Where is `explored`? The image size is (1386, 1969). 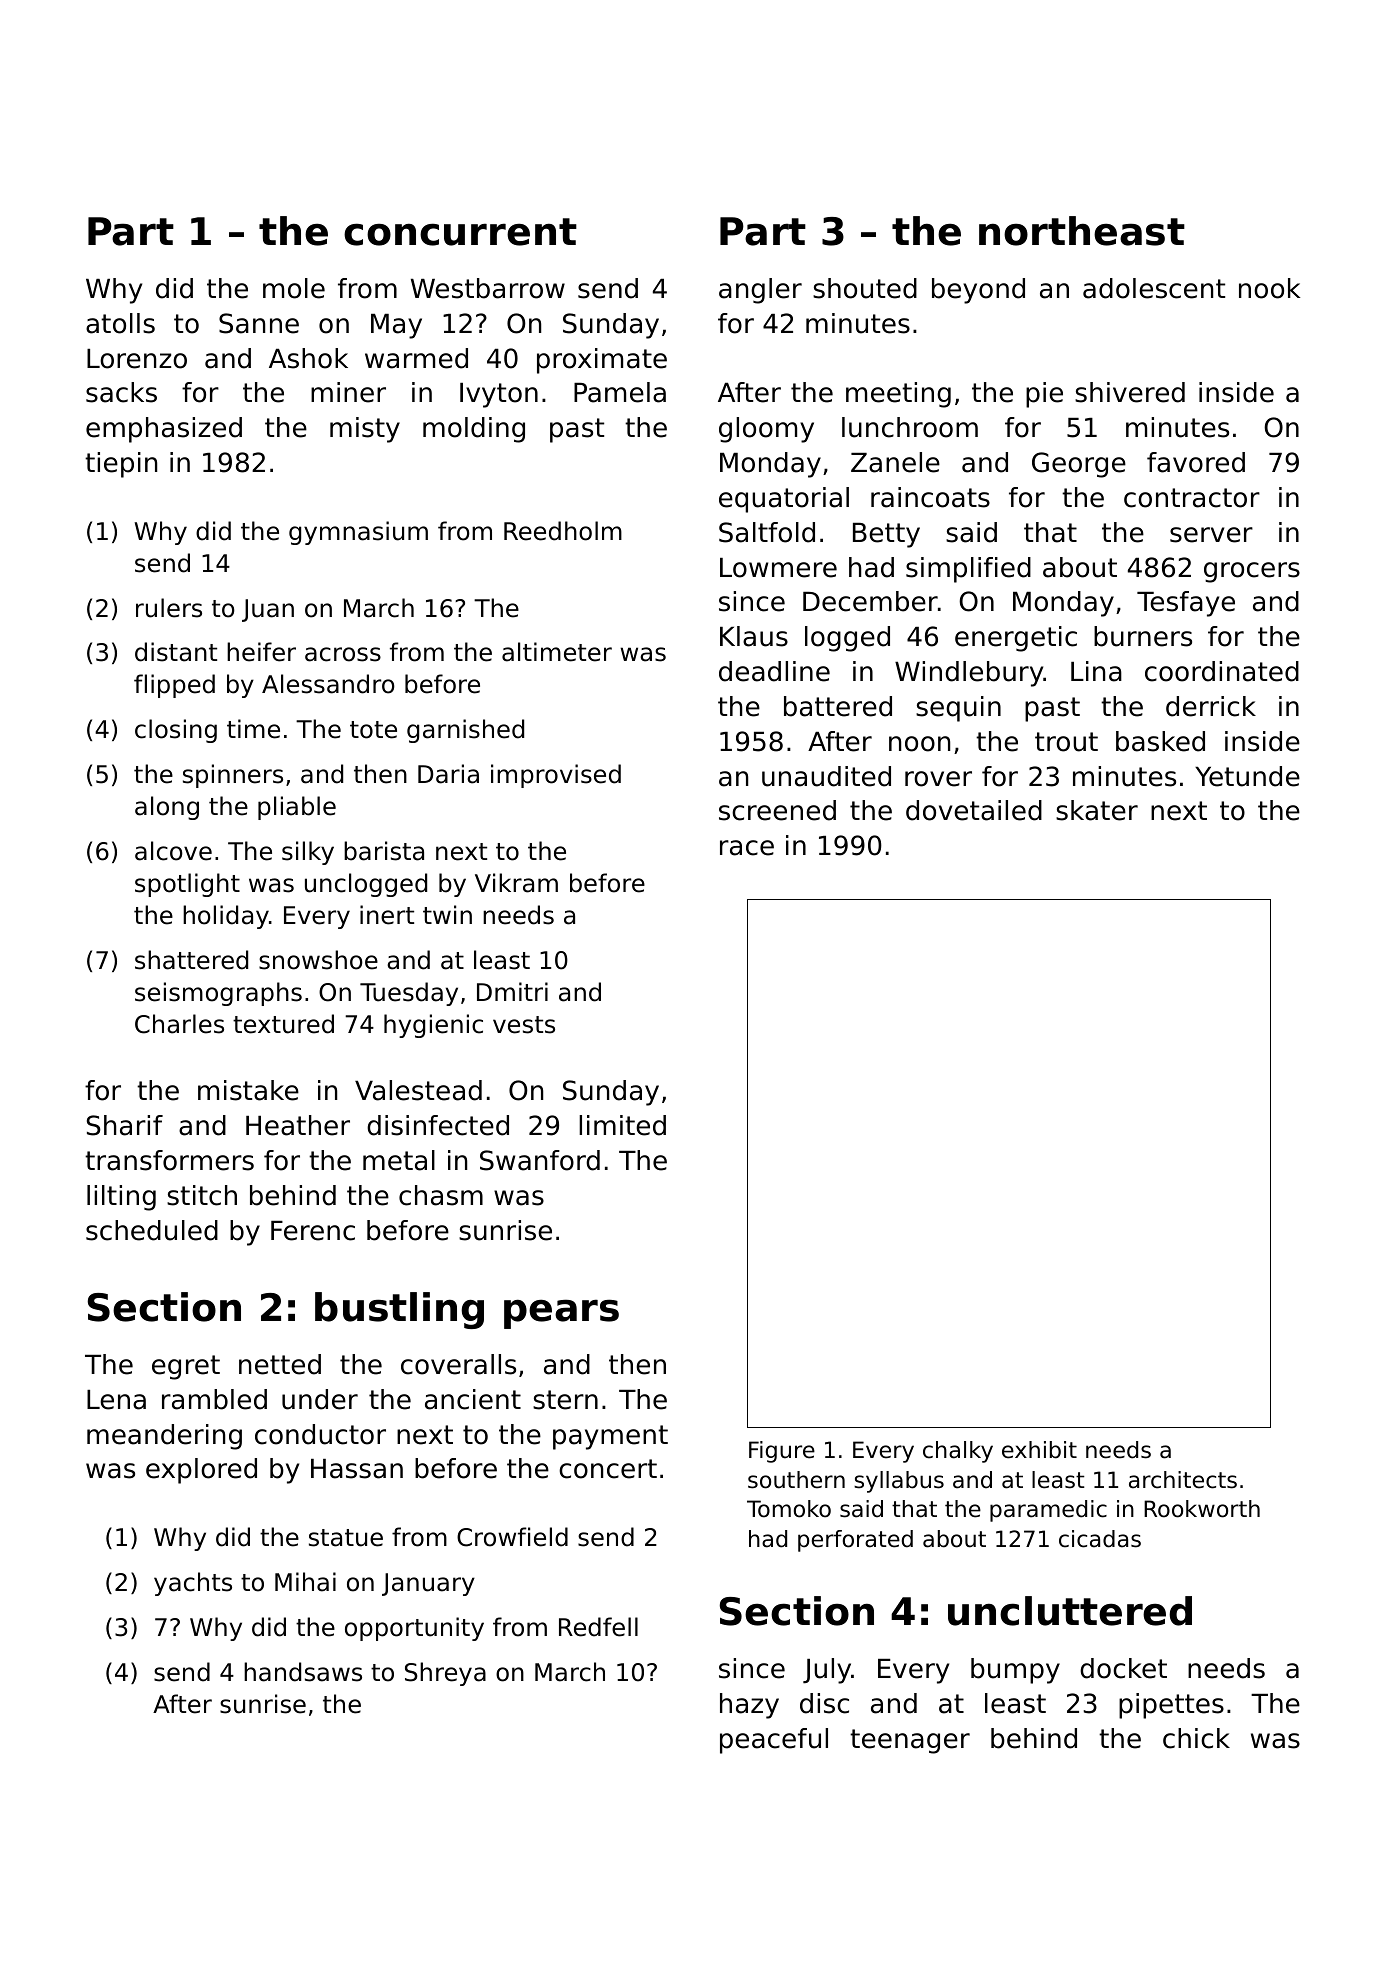 explored is located at coordinates (201, 1471).
